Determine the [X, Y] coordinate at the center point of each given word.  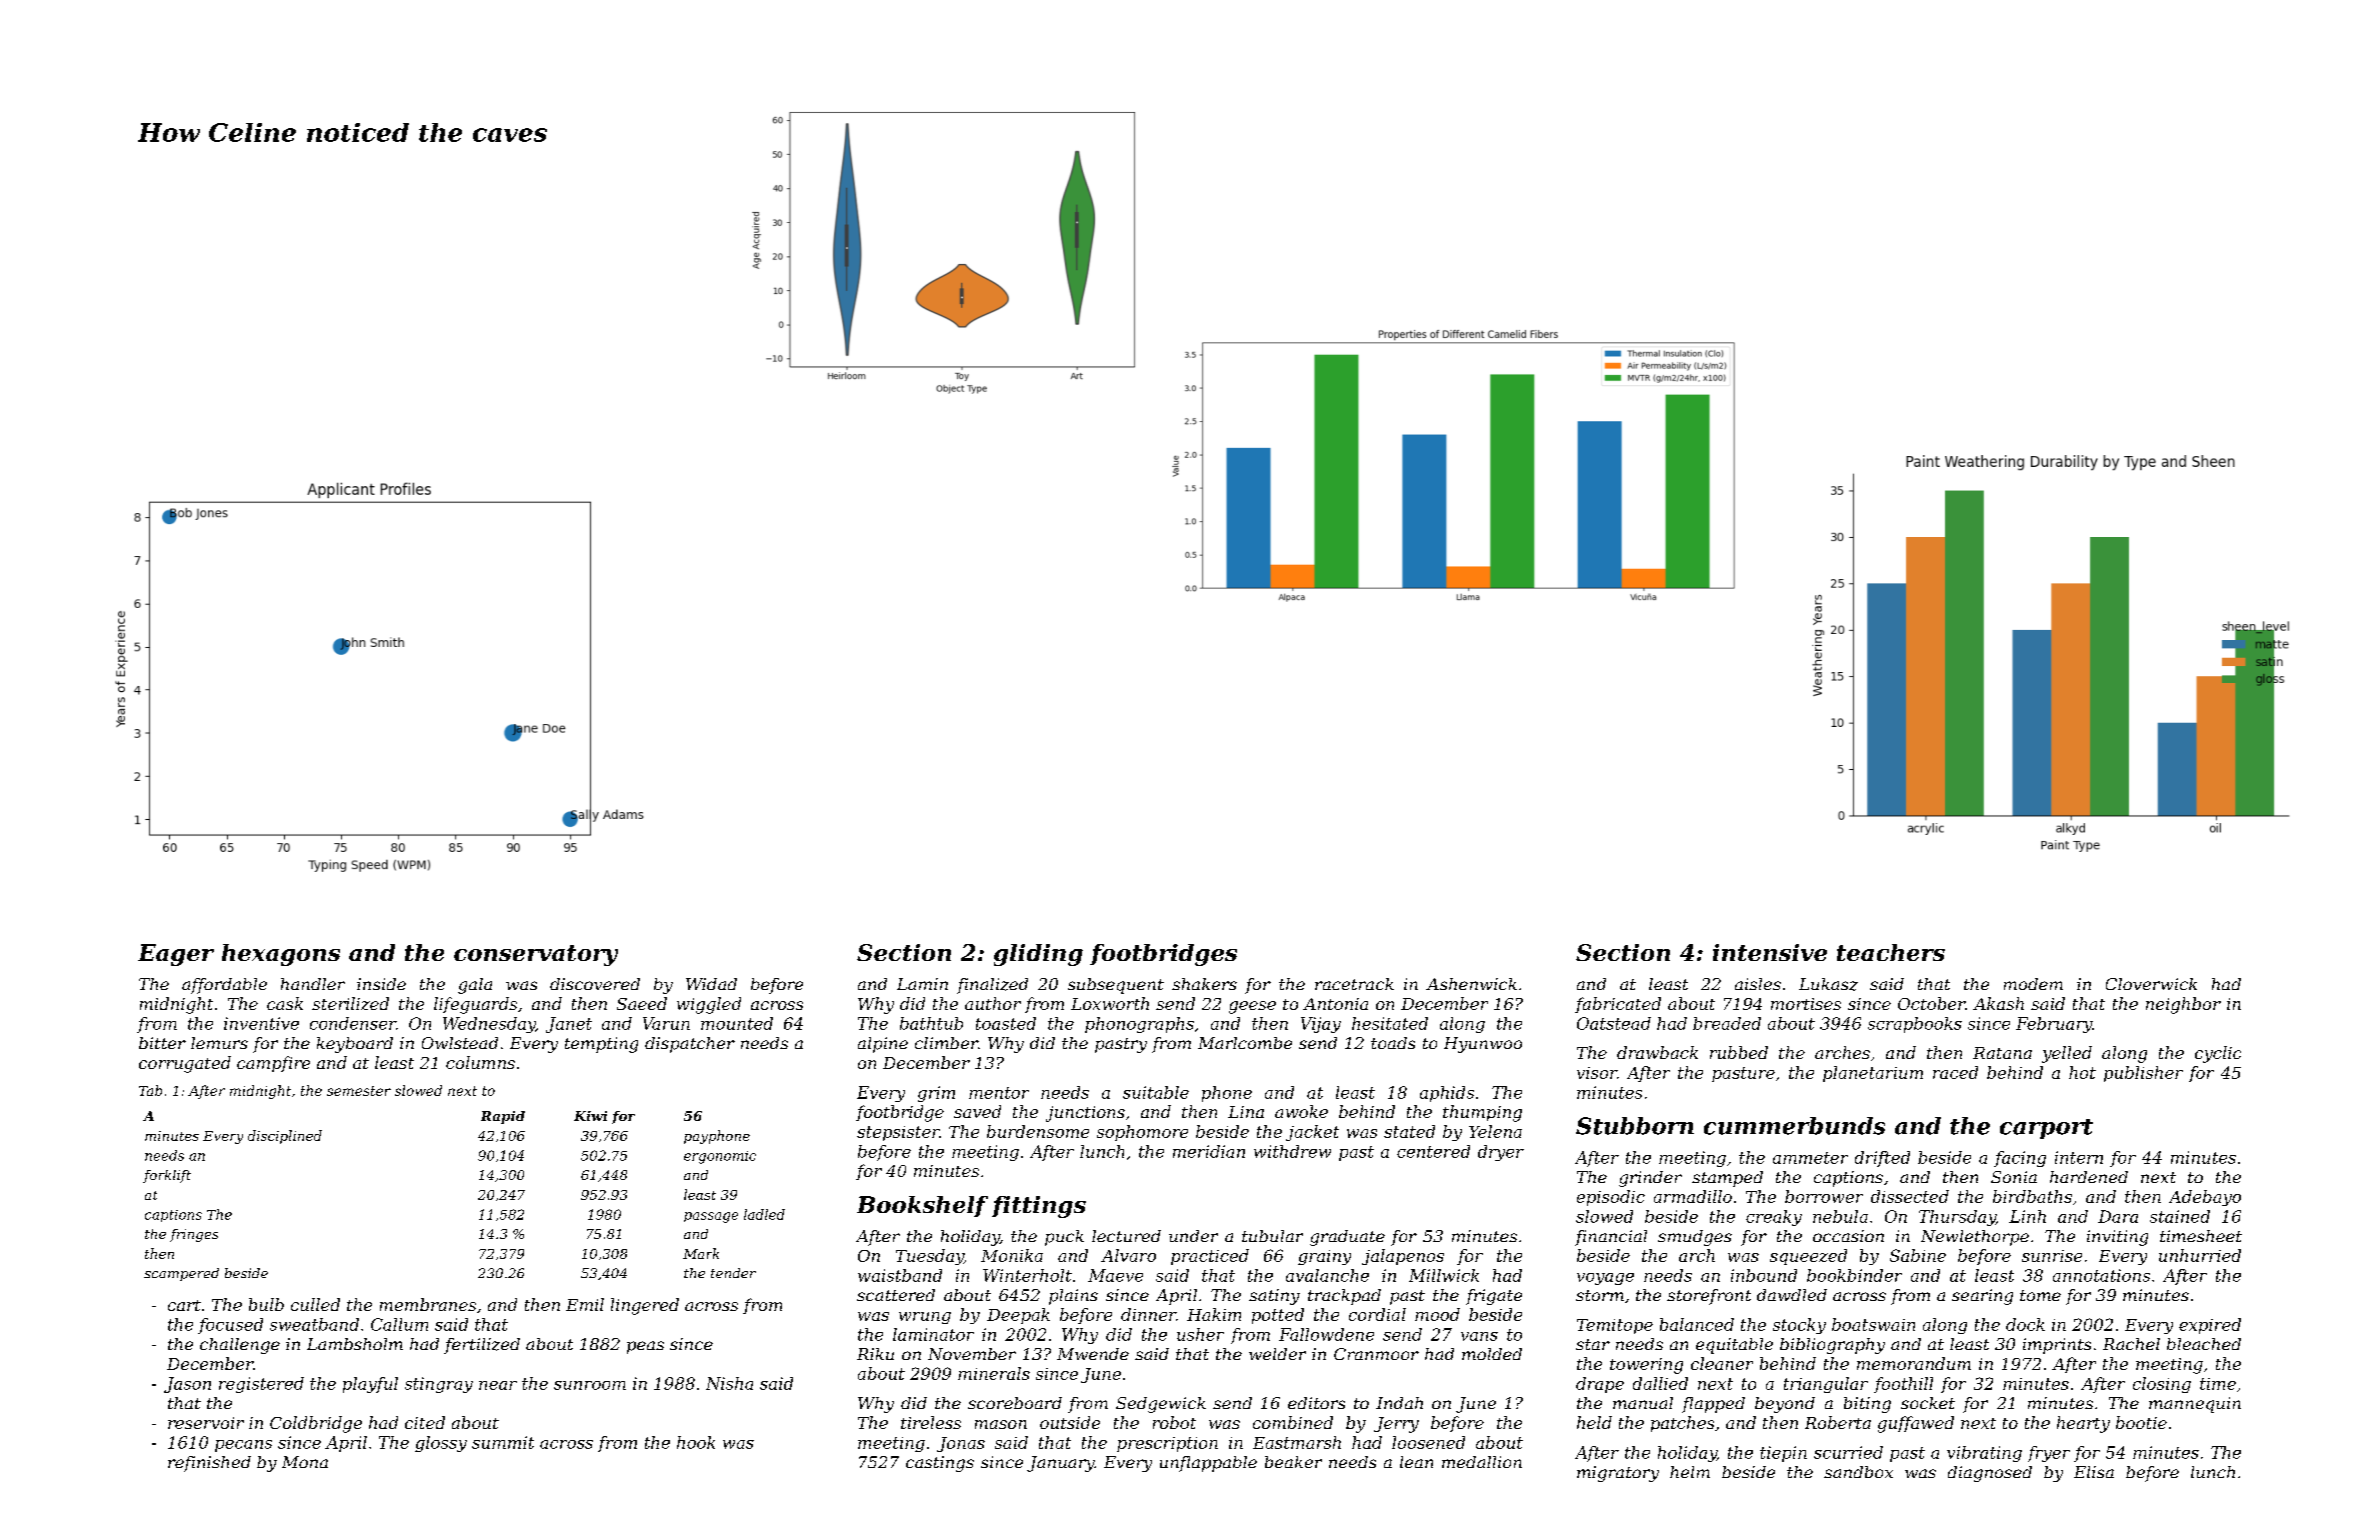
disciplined [285, 1137]
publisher [2143, 1074]
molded [1492, 1354]
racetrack [1354, 984]
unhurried [2200, 1255]
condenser [353, 1023]
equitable [1734, 1346]
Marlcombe [1245, 1043]
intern [2079, 1157]
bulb [266, 1304]
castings [940, 1464]
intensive [1770, 952]
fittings [1039, 1207]
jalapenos [1403, 1257]
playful [370, 1385]
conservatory [536, 955]
